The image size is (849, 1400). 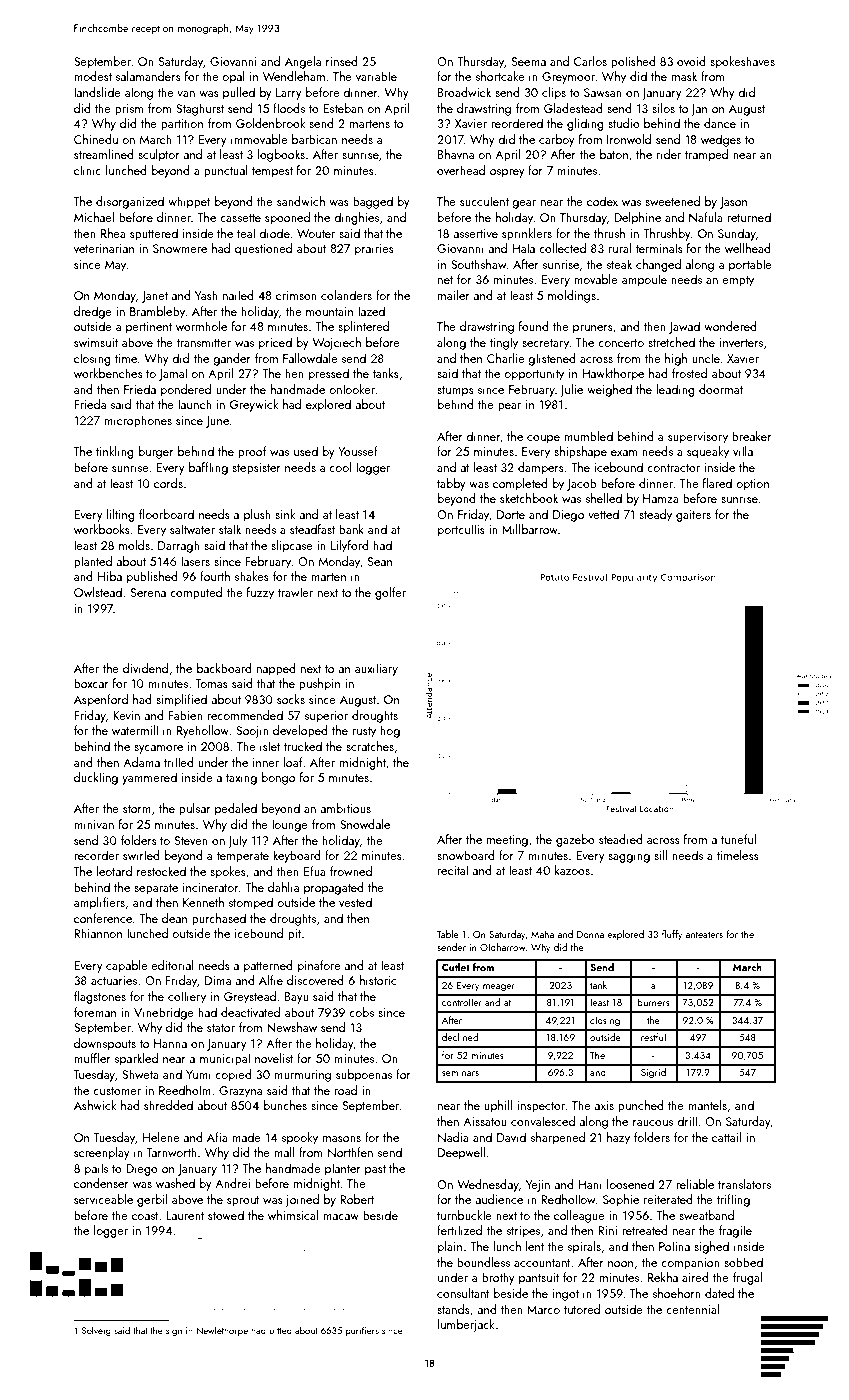 I want to click on Seema, so click(x=529, y=61).
